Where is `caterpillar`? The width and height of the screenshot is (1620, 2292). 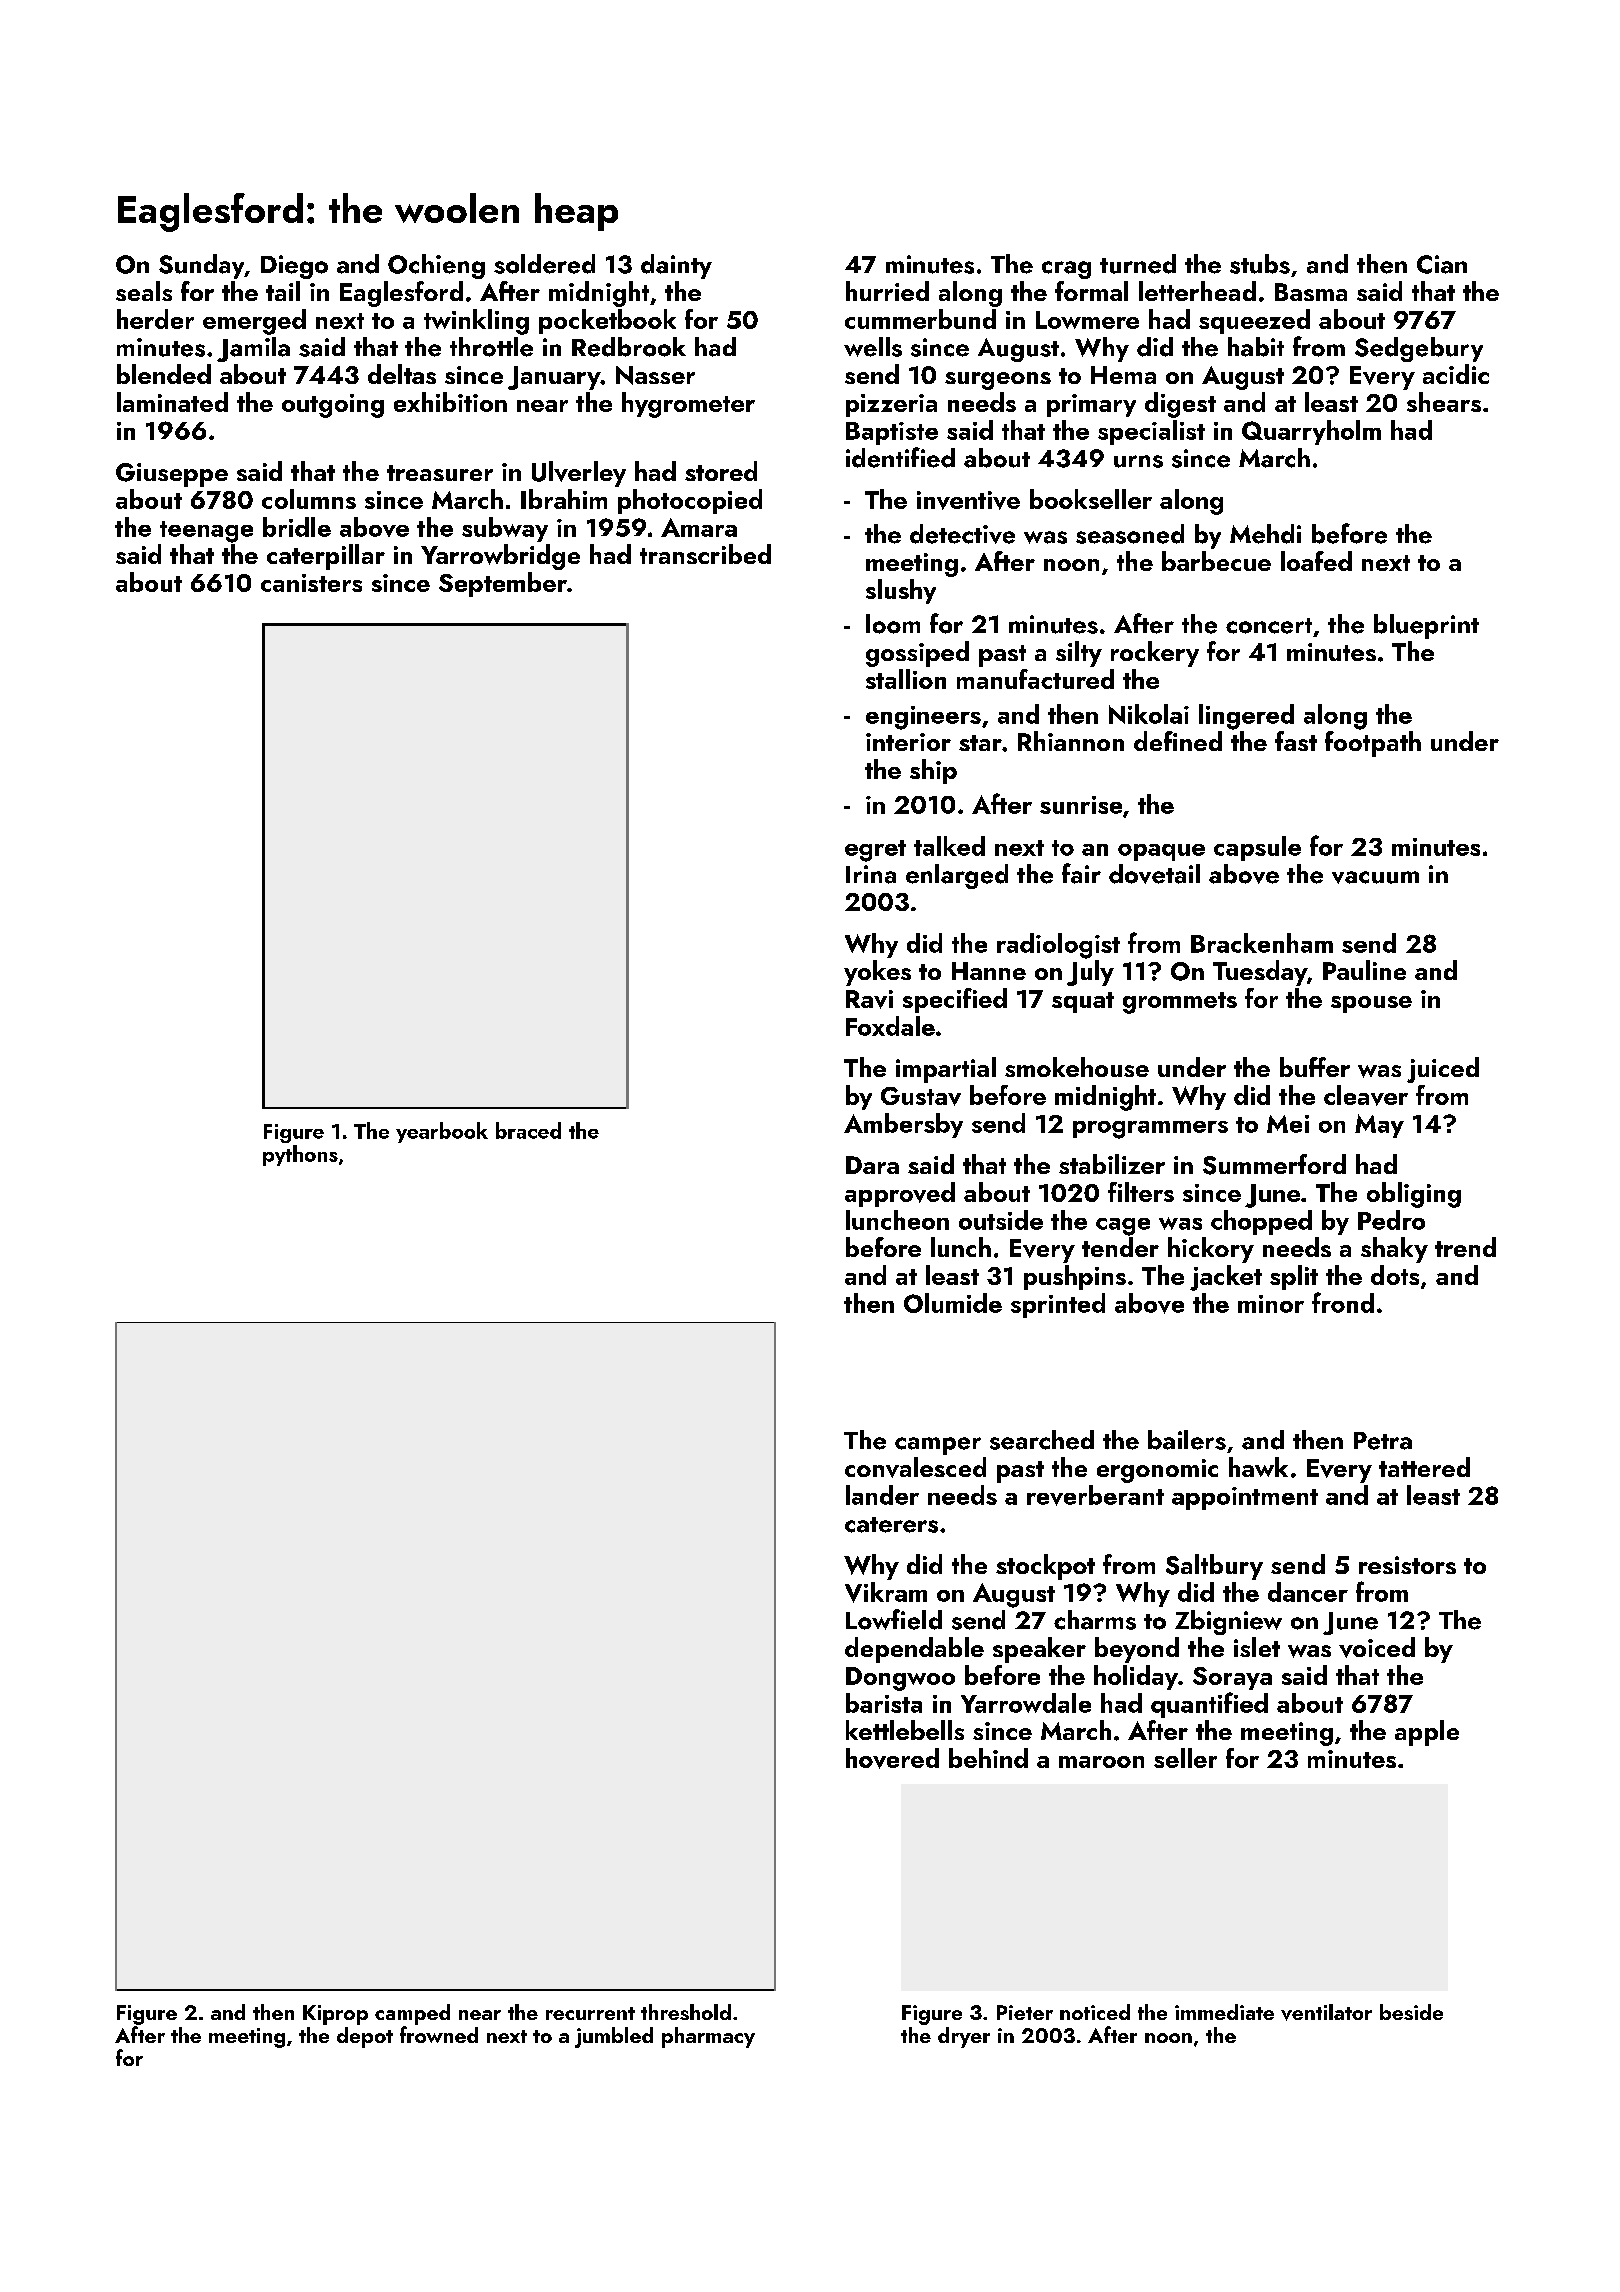 caterpillar is located at coordinates (326, 557).
